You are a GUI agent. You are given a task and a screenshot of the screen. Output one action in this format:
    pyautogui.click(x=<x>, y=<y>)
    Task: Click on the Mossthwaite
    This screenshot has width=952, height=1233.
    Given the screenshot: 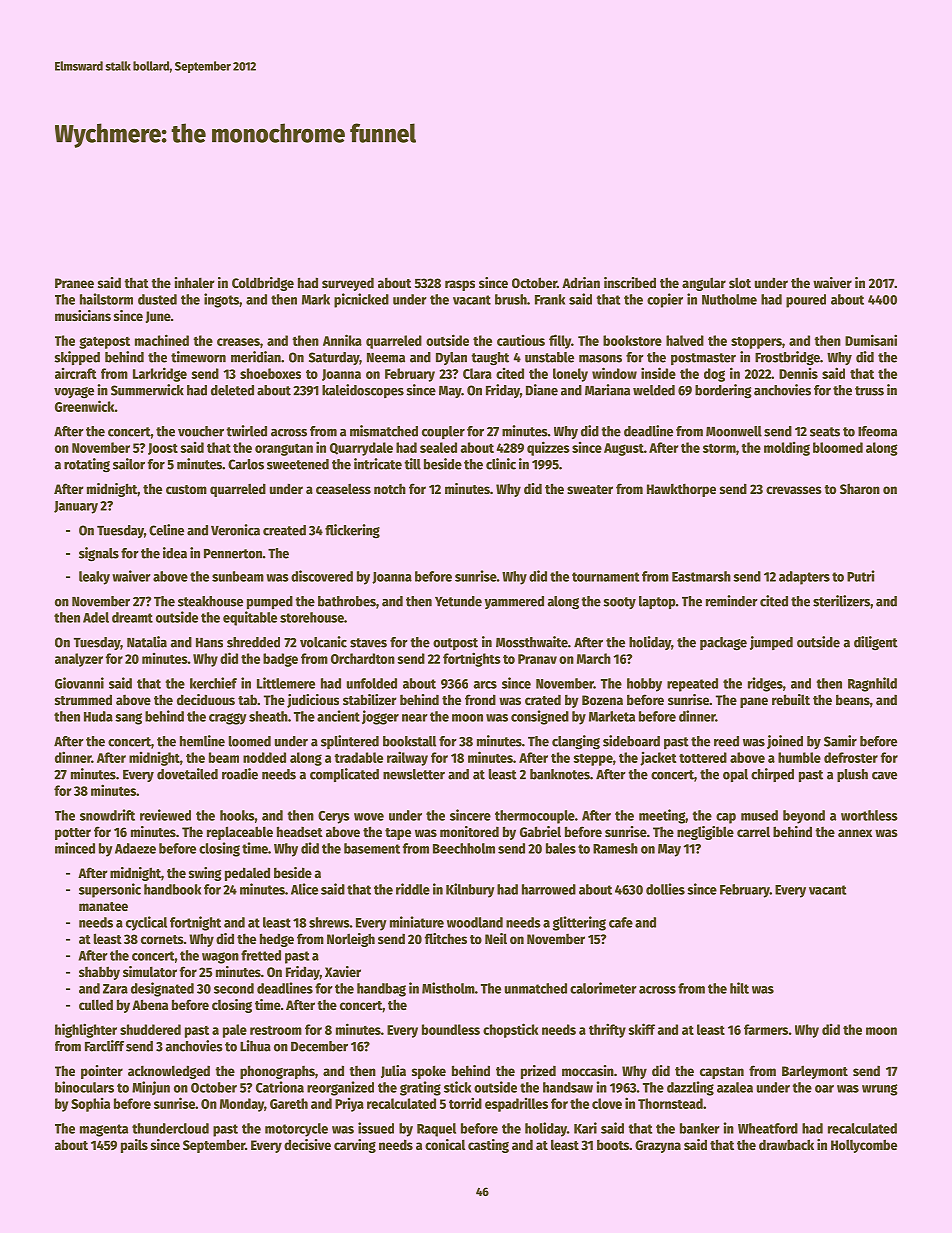 What is the action you would take?
    pyautogui.click(x=532, y=642)
